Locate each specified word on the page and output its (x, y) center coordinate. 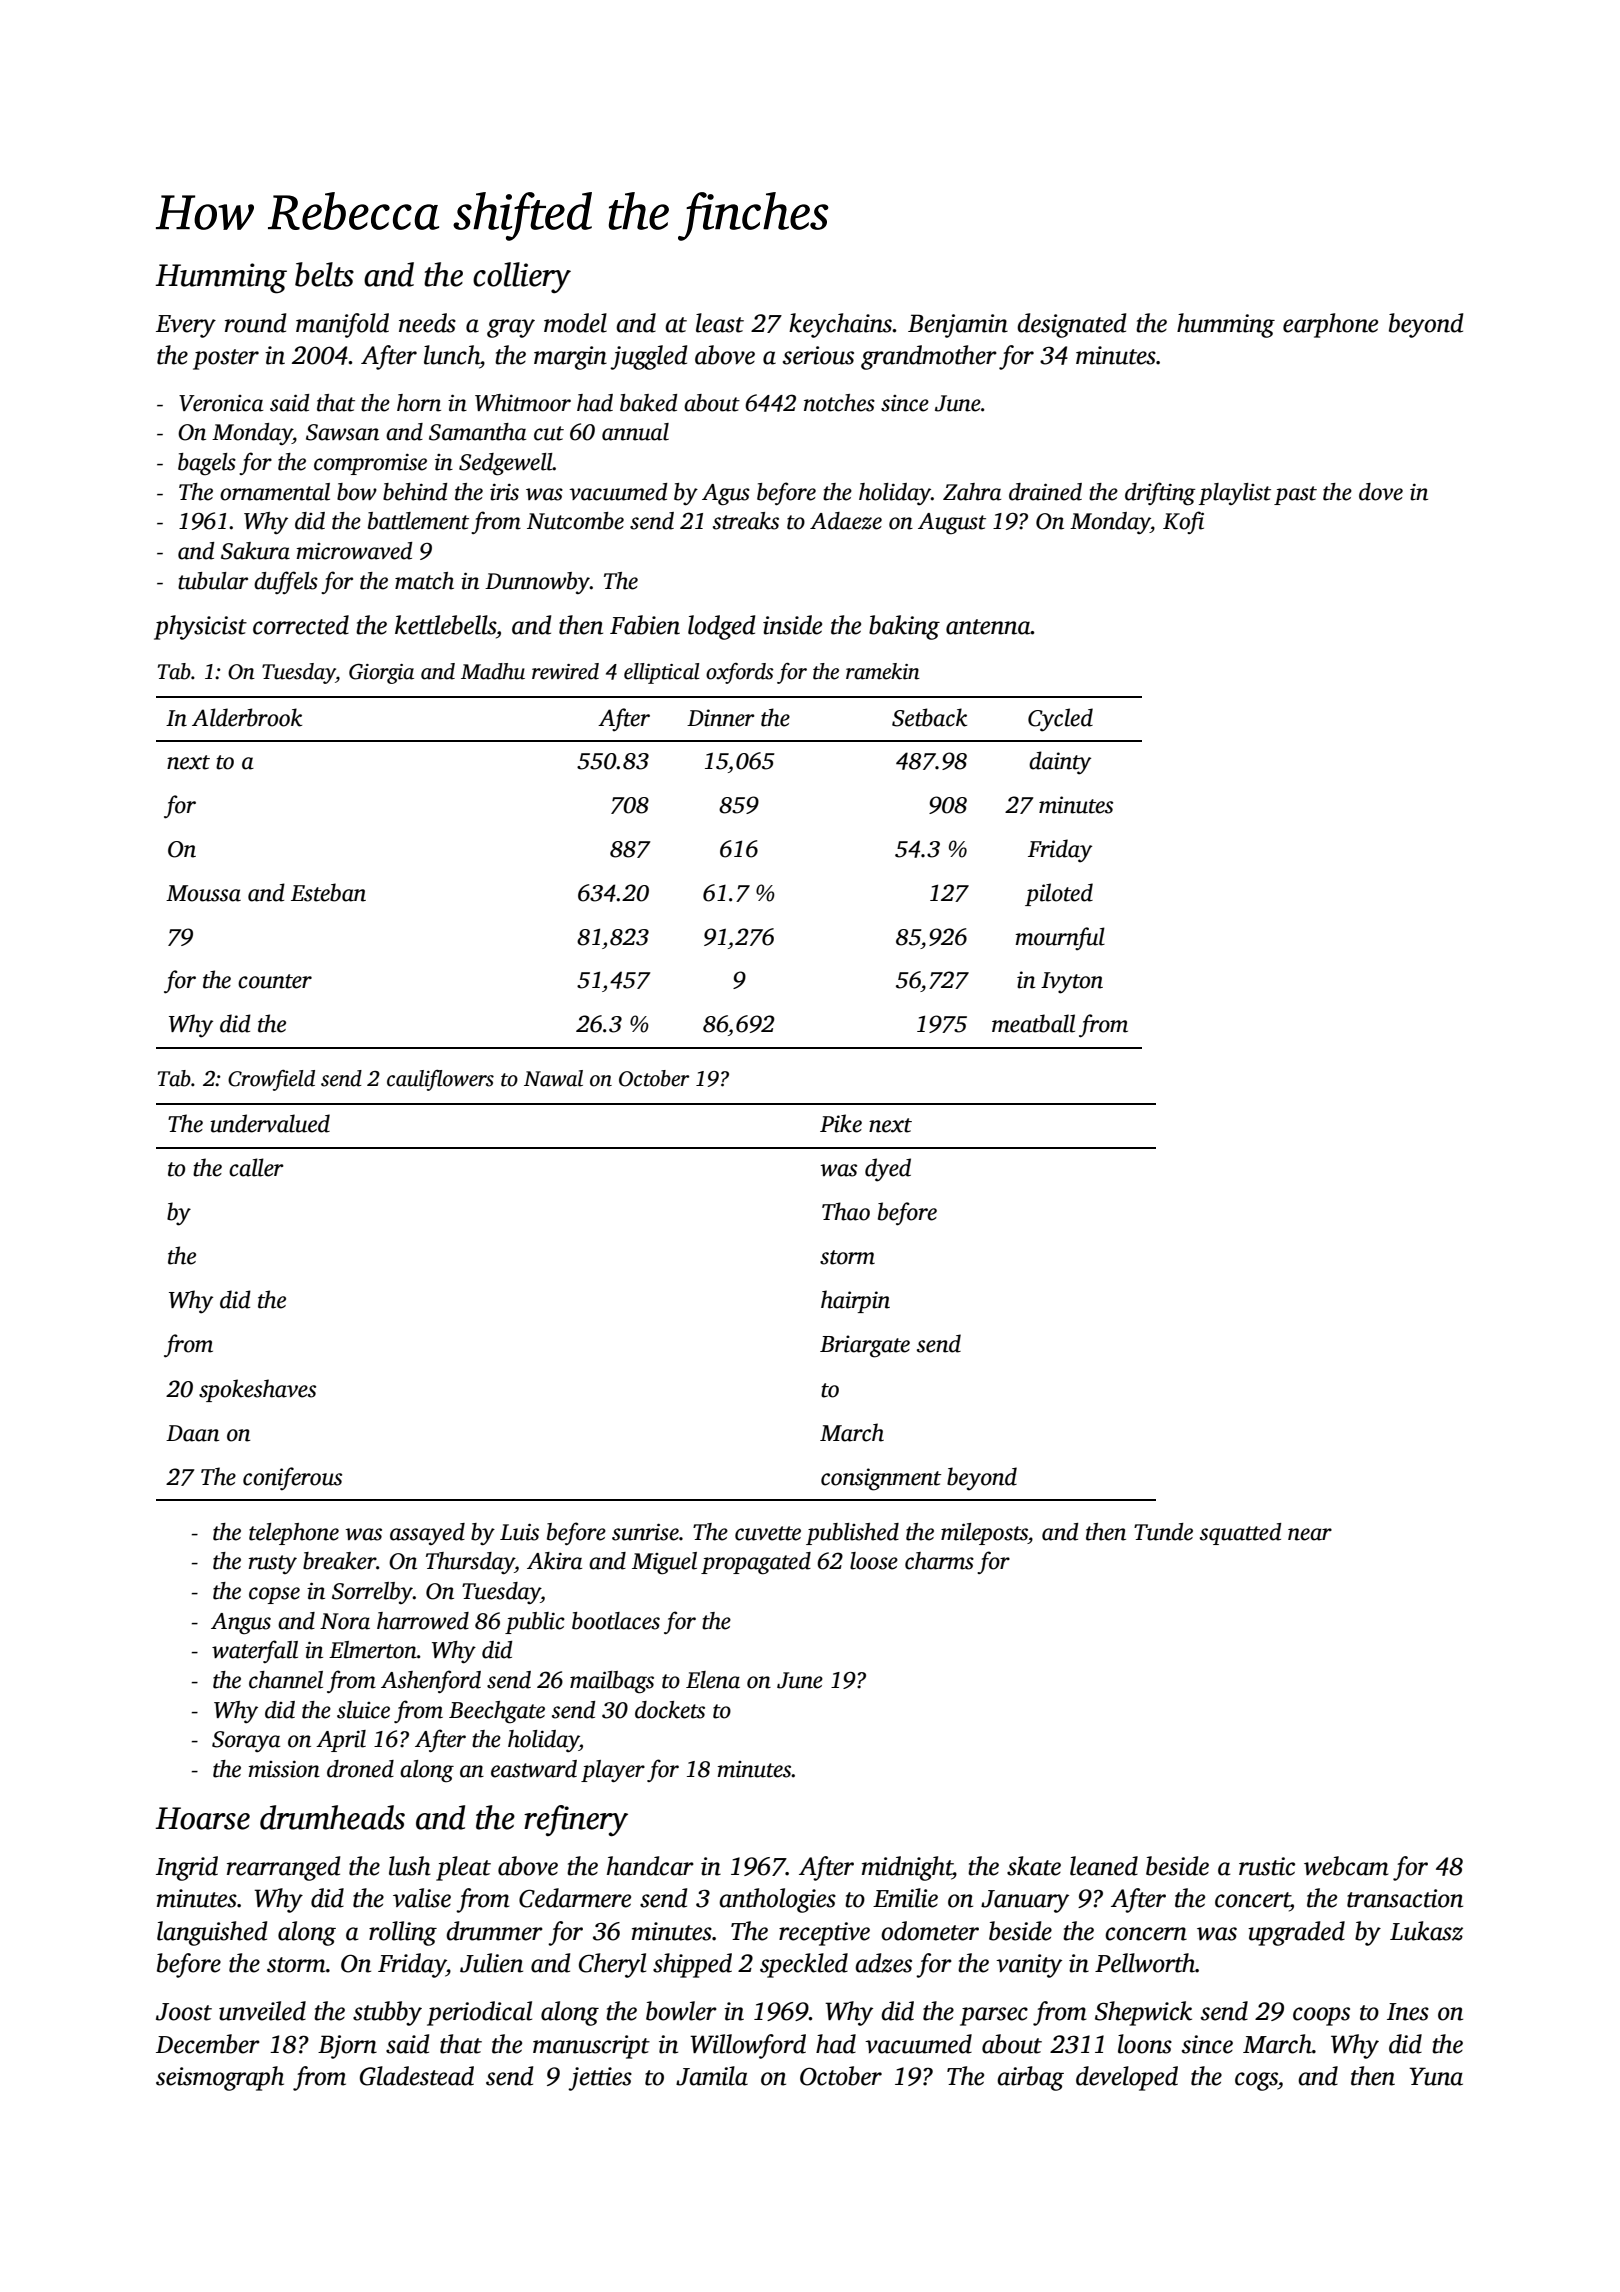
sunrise (645, 1532)
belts (324, 274)
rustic (1267, 1866)
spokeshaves (257, 1390)
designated (1071, 325)
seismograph (220, 2078)
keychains (840, 325)
